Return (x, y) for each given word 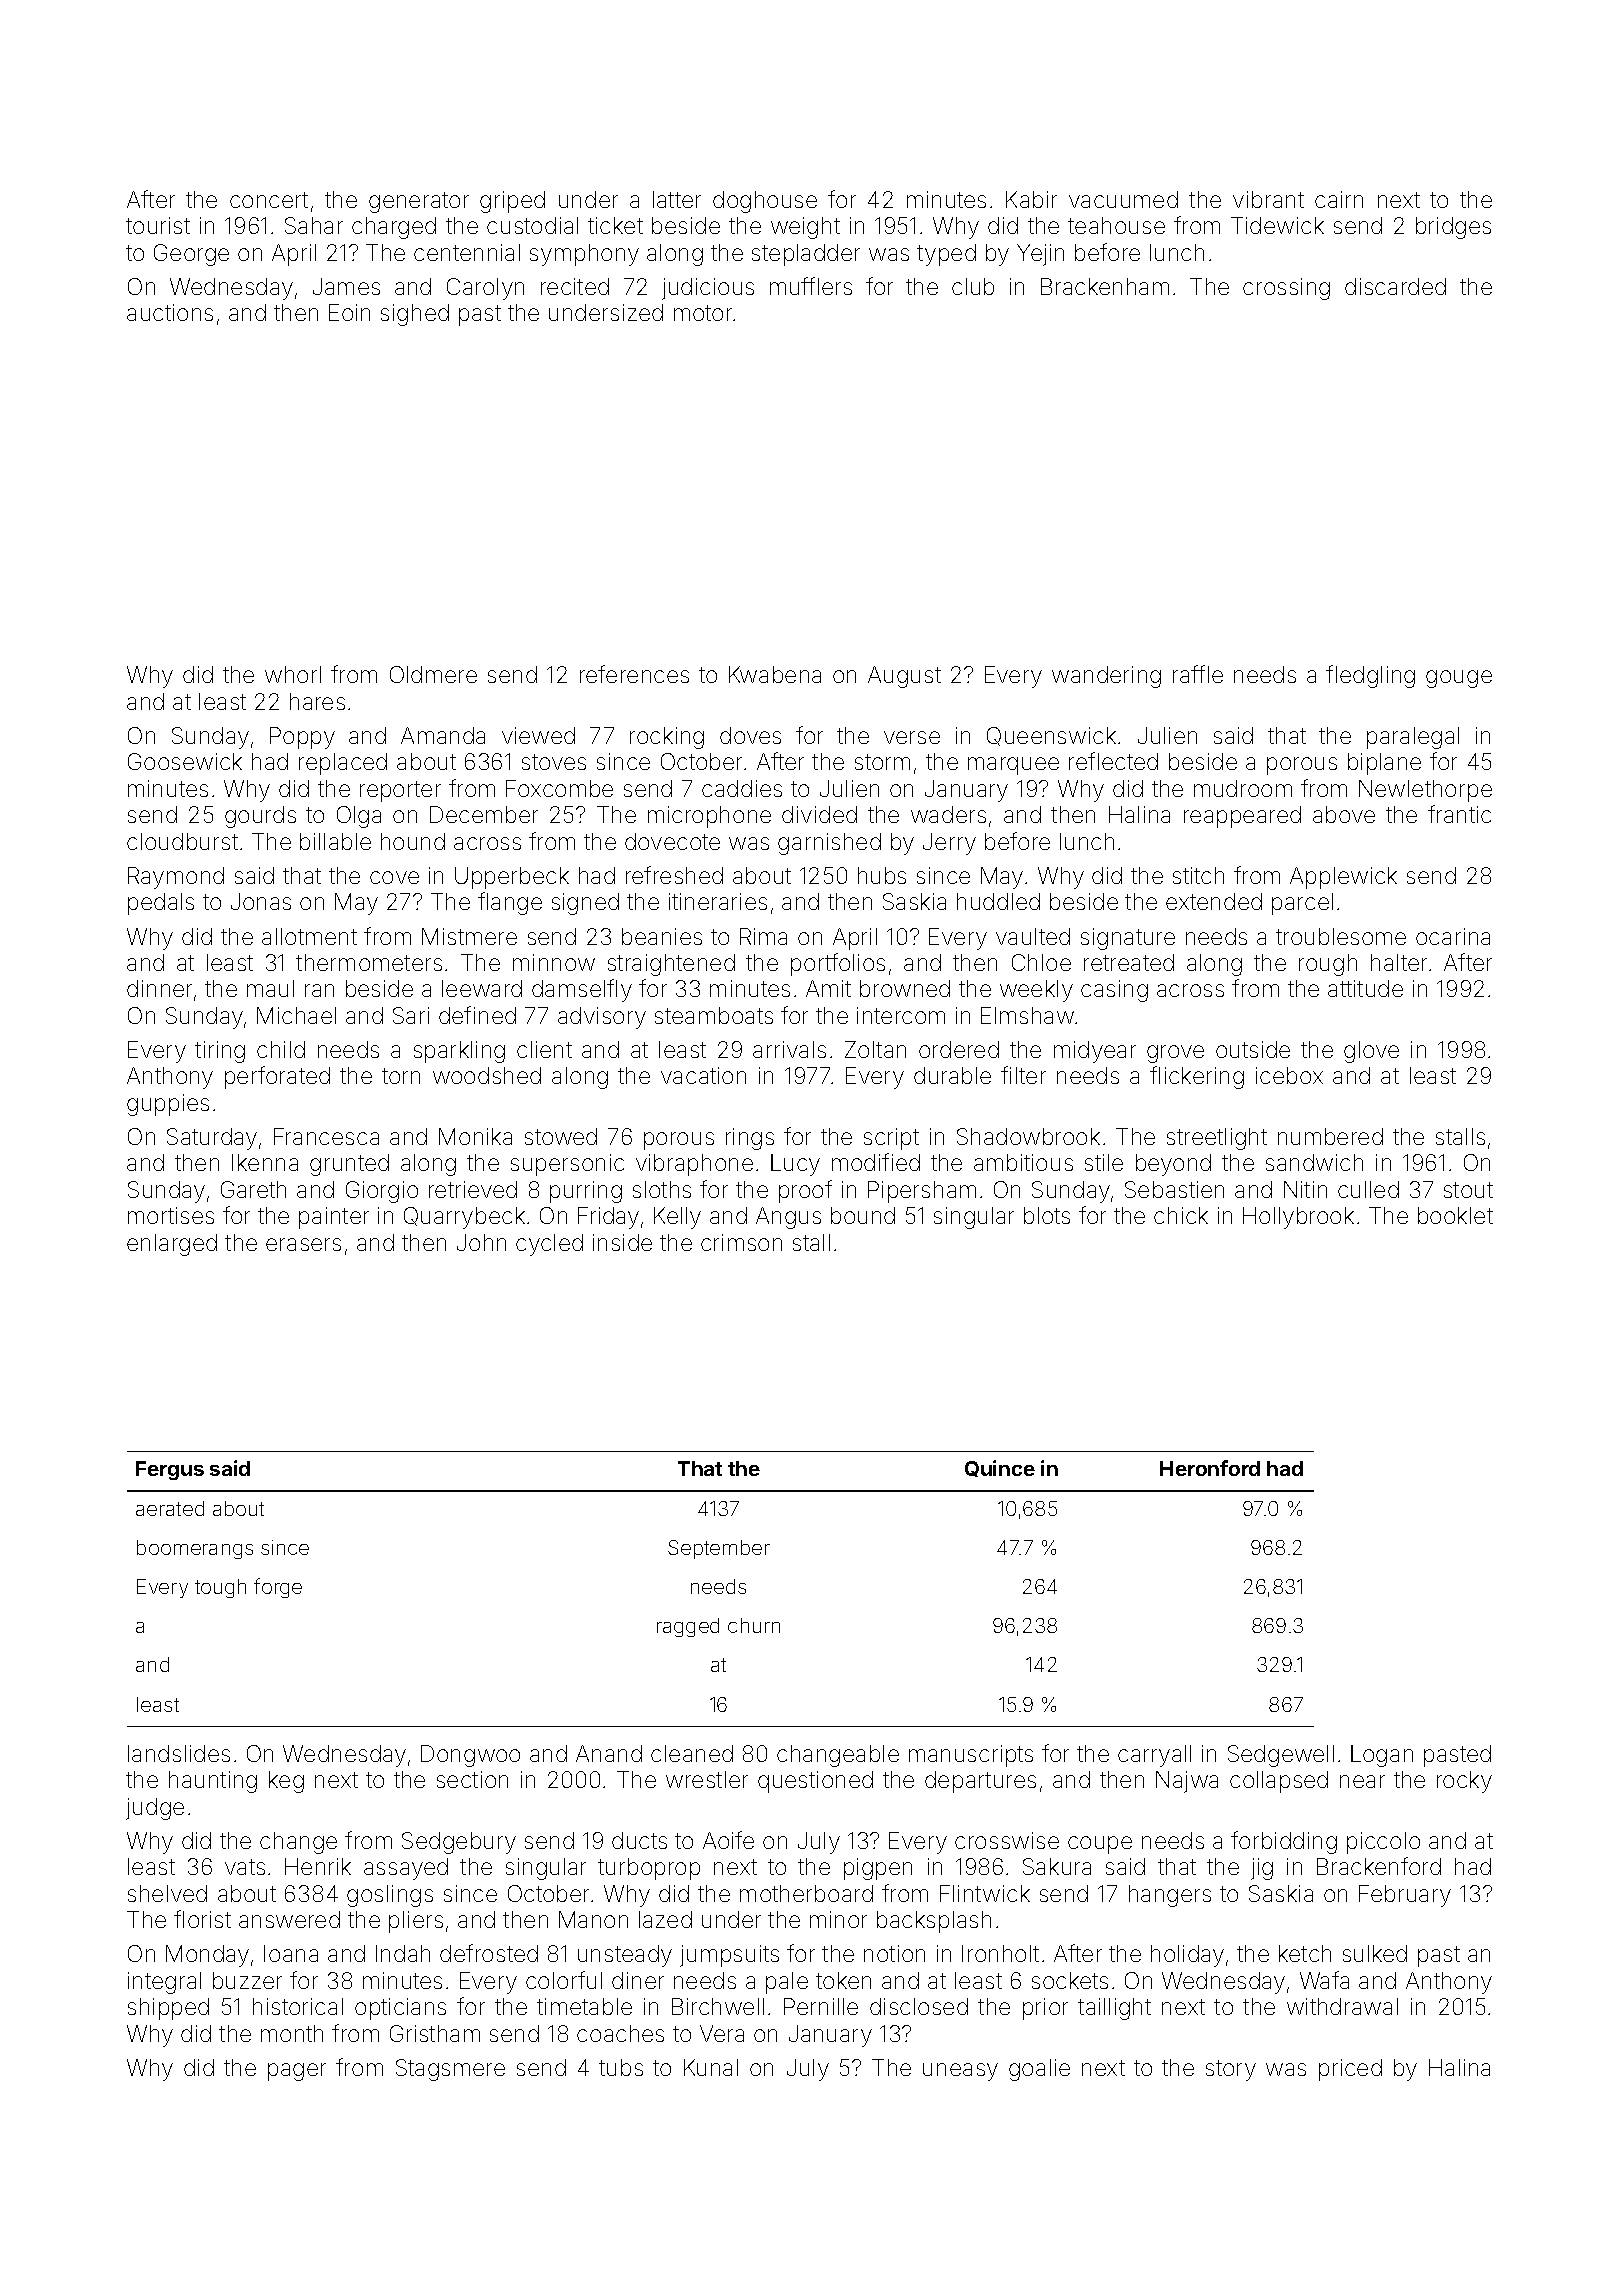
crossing (1286, 289)
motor (703, 313)
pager (297, 2072)
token (843, 1980)
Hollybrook (1298, 1218)
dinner (159, 988)
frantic (1459, 814)
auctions (170, 312)
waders (948, 814)
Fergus (170, 1470)
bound (863, 1215)
